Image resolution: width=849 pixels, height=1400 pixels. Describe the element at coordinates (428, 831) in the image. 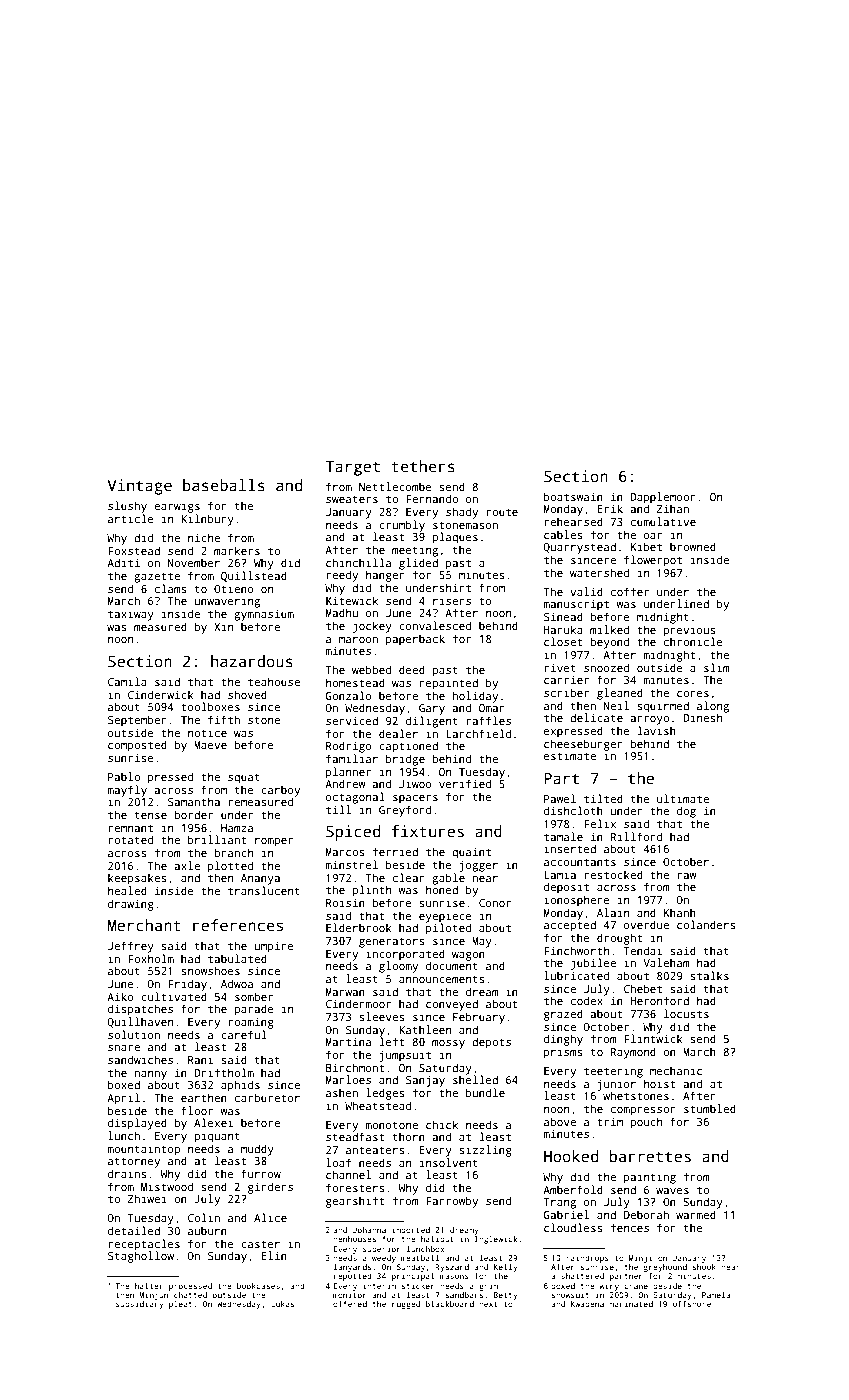

I see `fixtures` at that location.
